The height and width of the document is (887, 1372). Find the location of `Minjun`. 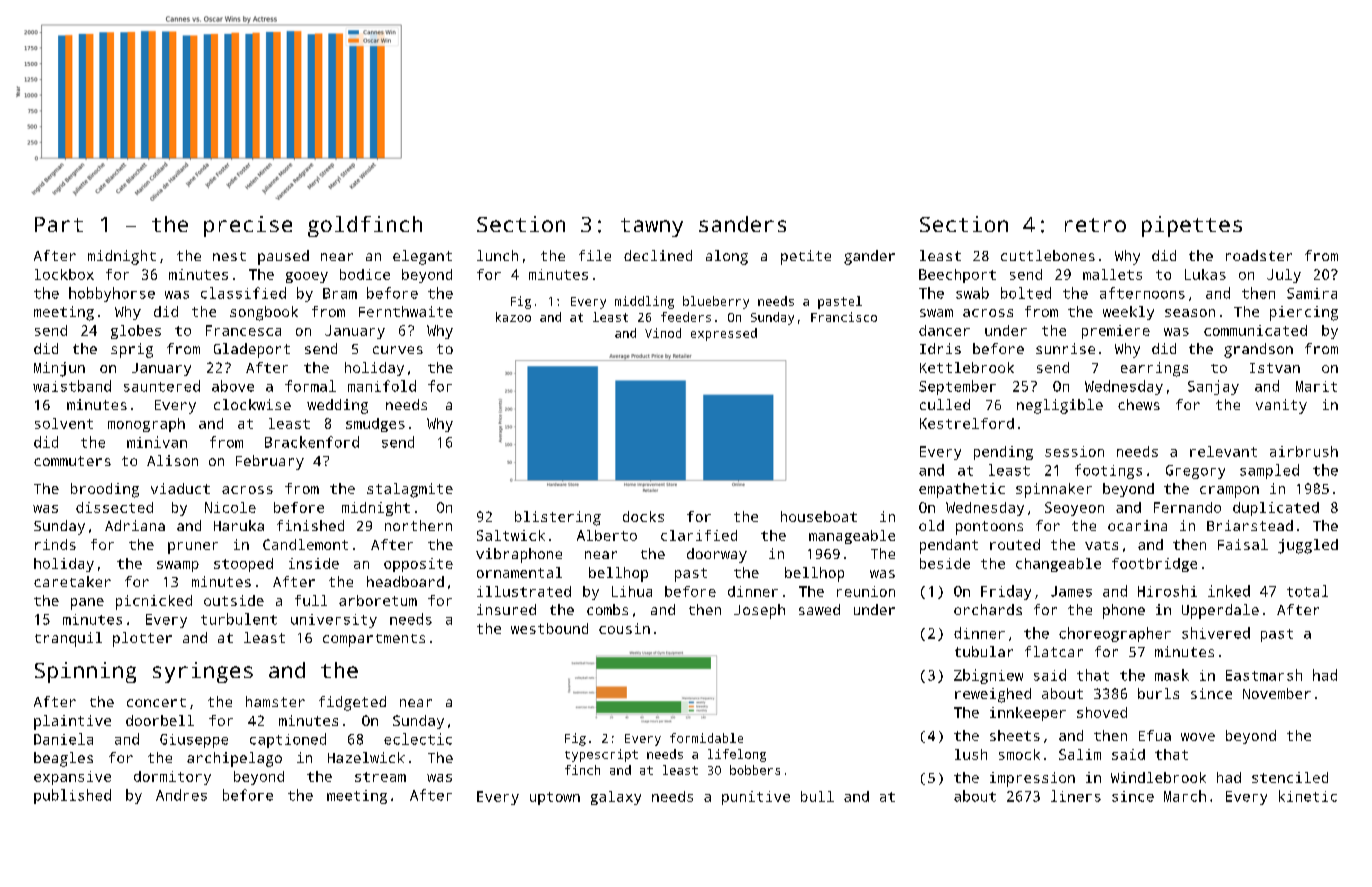

Minjun is located at coordinates (59, 369).
